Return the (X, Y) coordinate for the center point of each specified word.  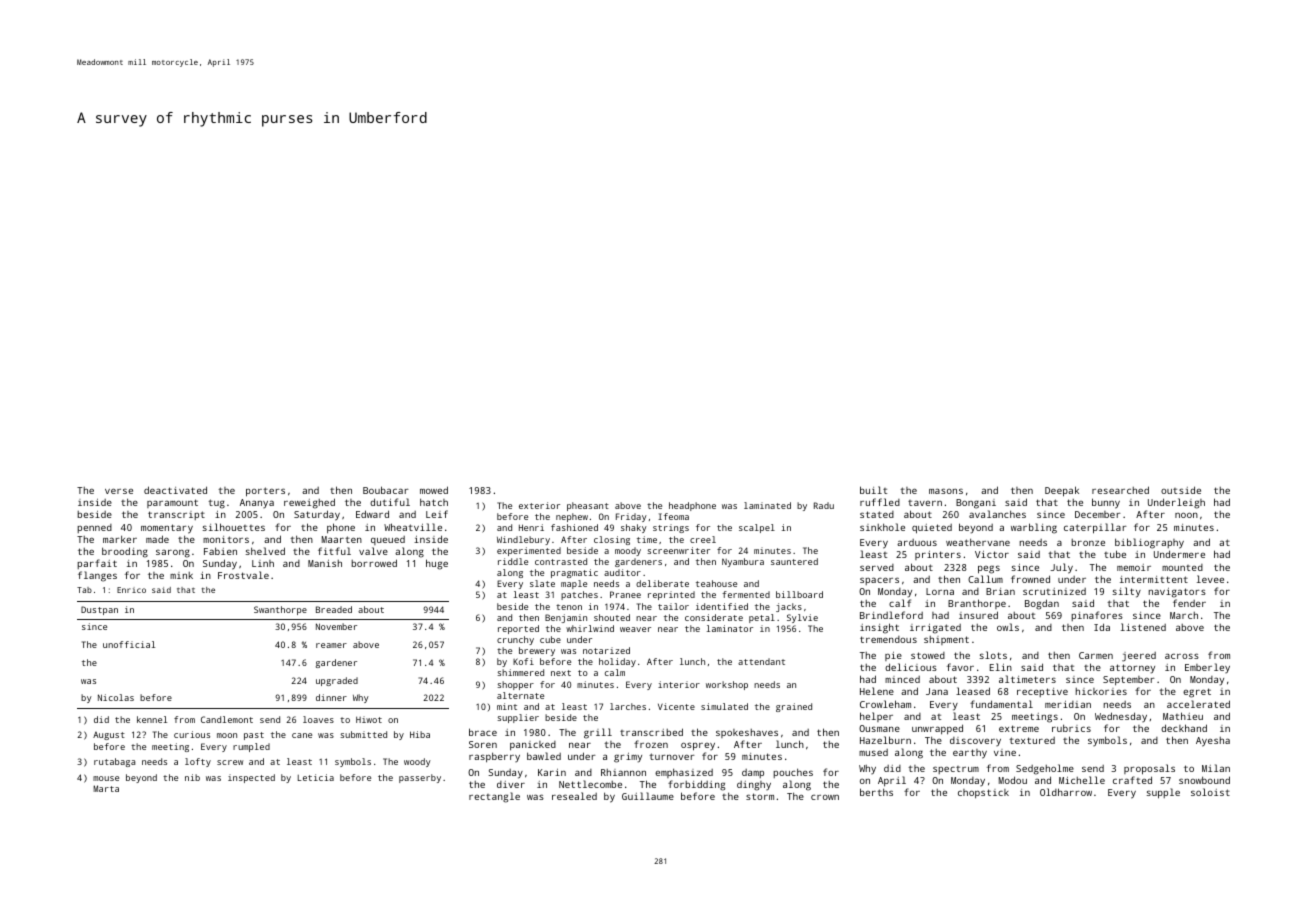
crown (825, 797)
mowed (434, 490)
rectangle (494, 797)
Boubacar (386, 490)
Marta (106, 788)
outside (1181, 490)
